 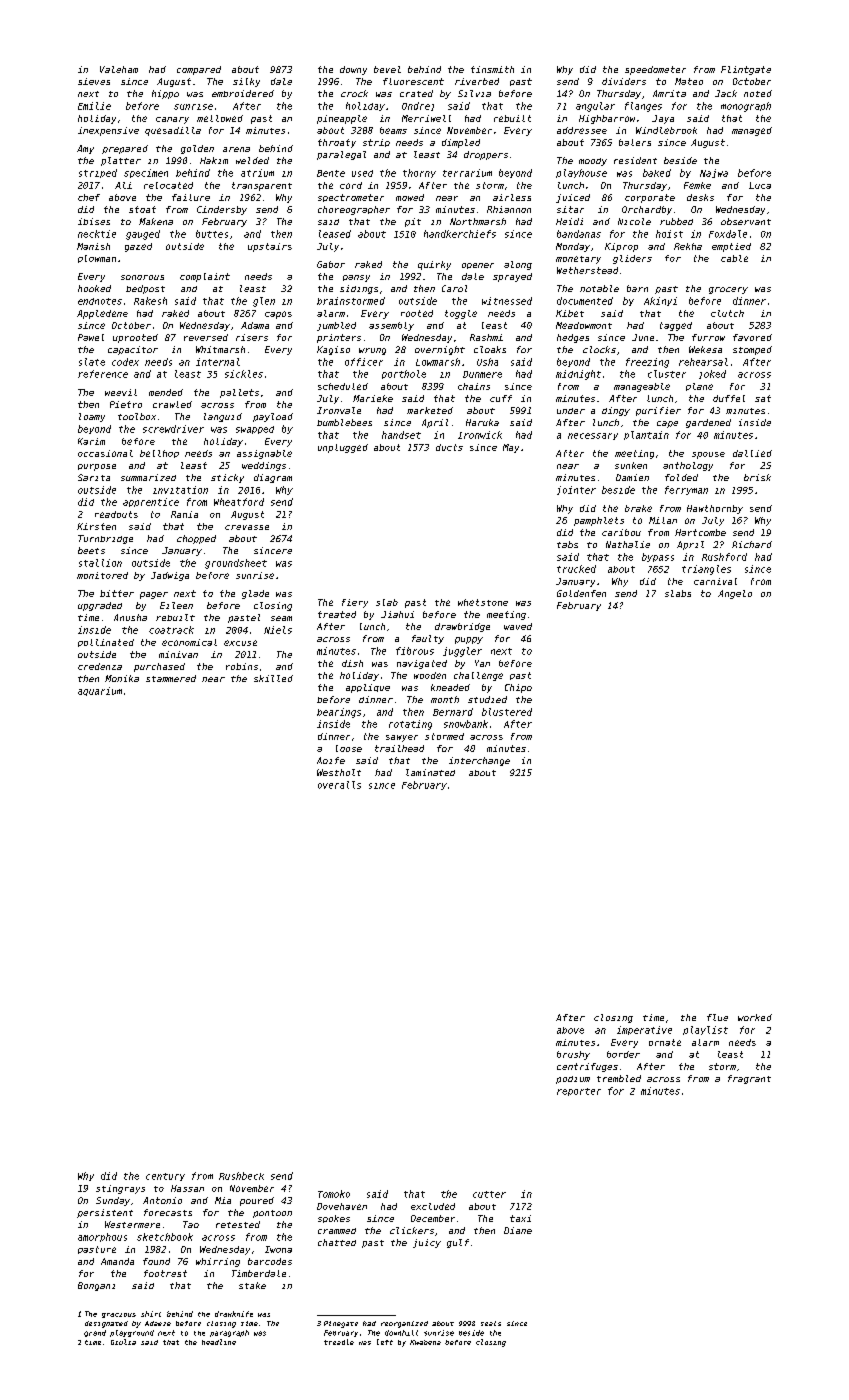 What do you see at coordinates (404, 1324) in the document?
I see `reorganized` at bounding box center [404, 1324].
